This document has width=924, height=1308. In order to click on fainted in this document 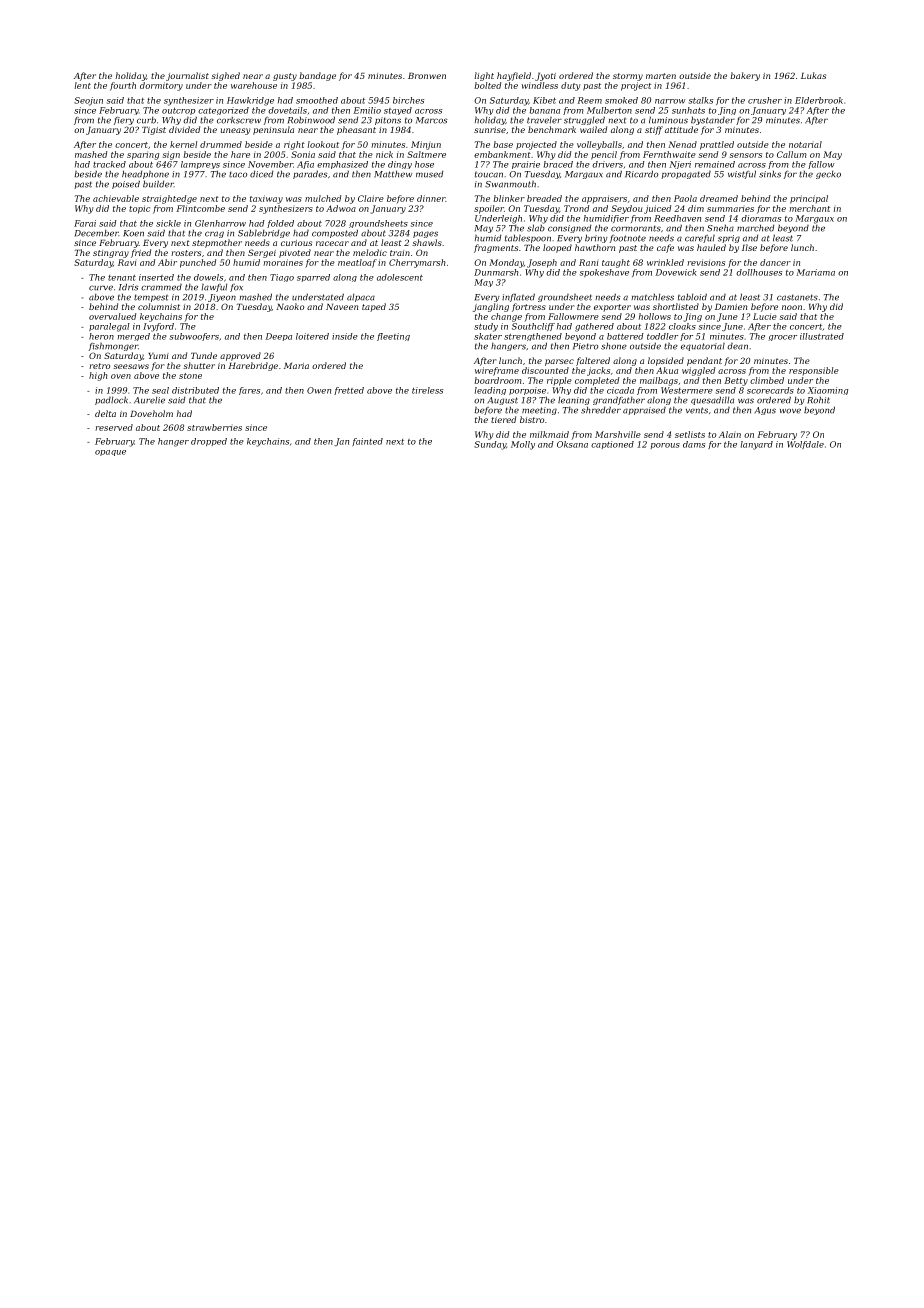, I will do `click(367, 442)`.
